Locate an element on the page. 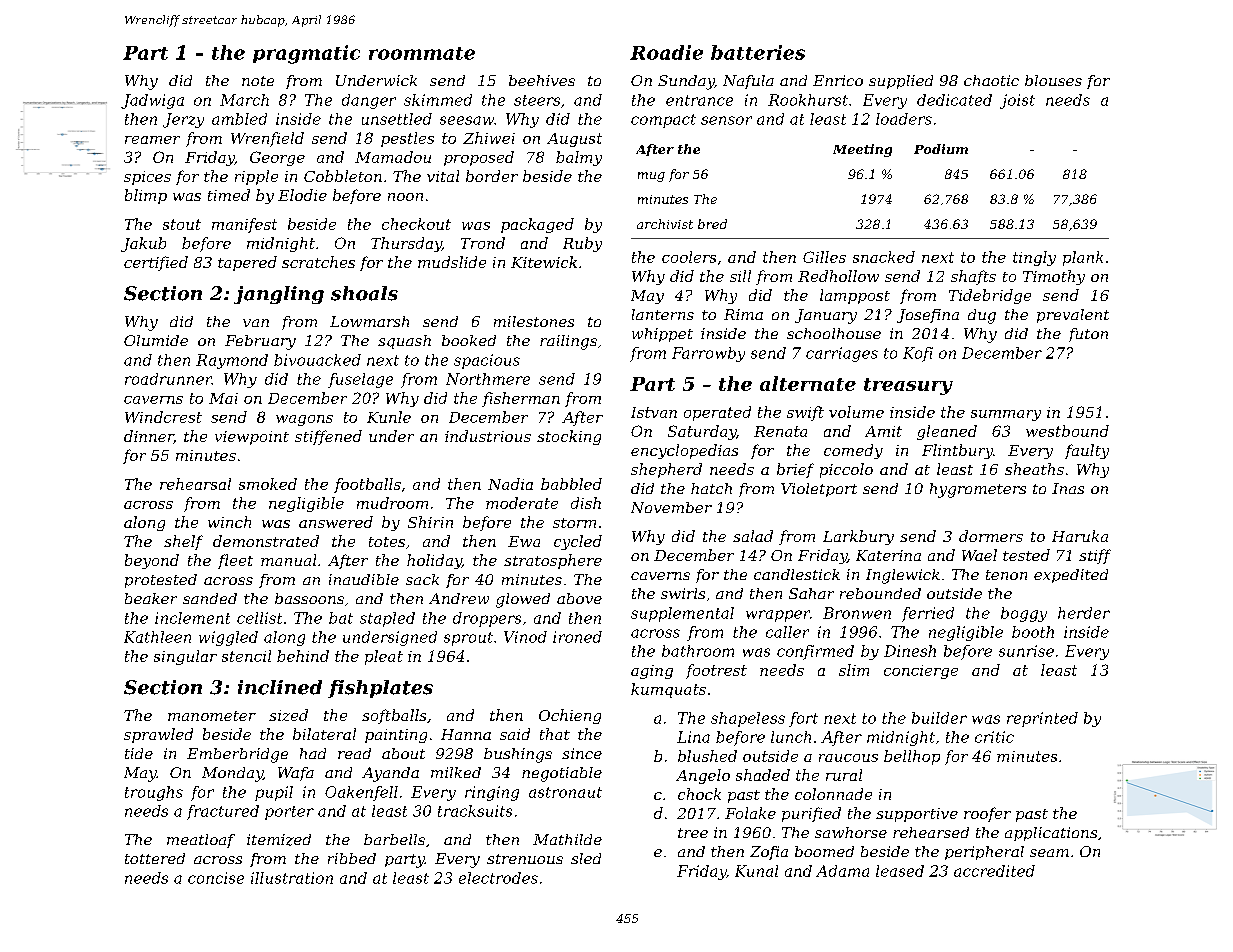 This document has height=952, width=1233. fishplates is located at coordinates (380, 689).
